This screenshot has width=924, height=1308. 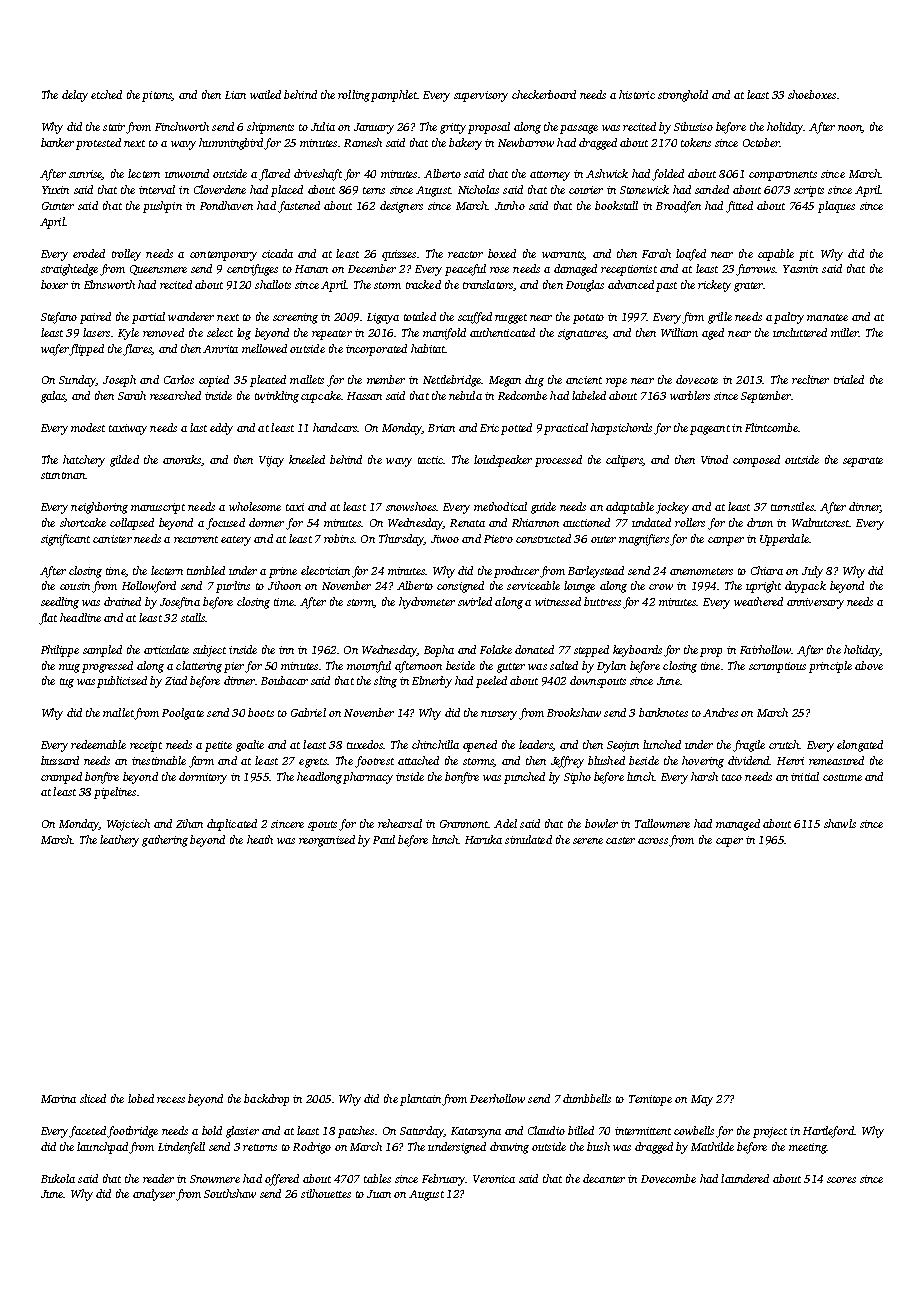 I want to click on lobed, so click(x=141, y=1098).
